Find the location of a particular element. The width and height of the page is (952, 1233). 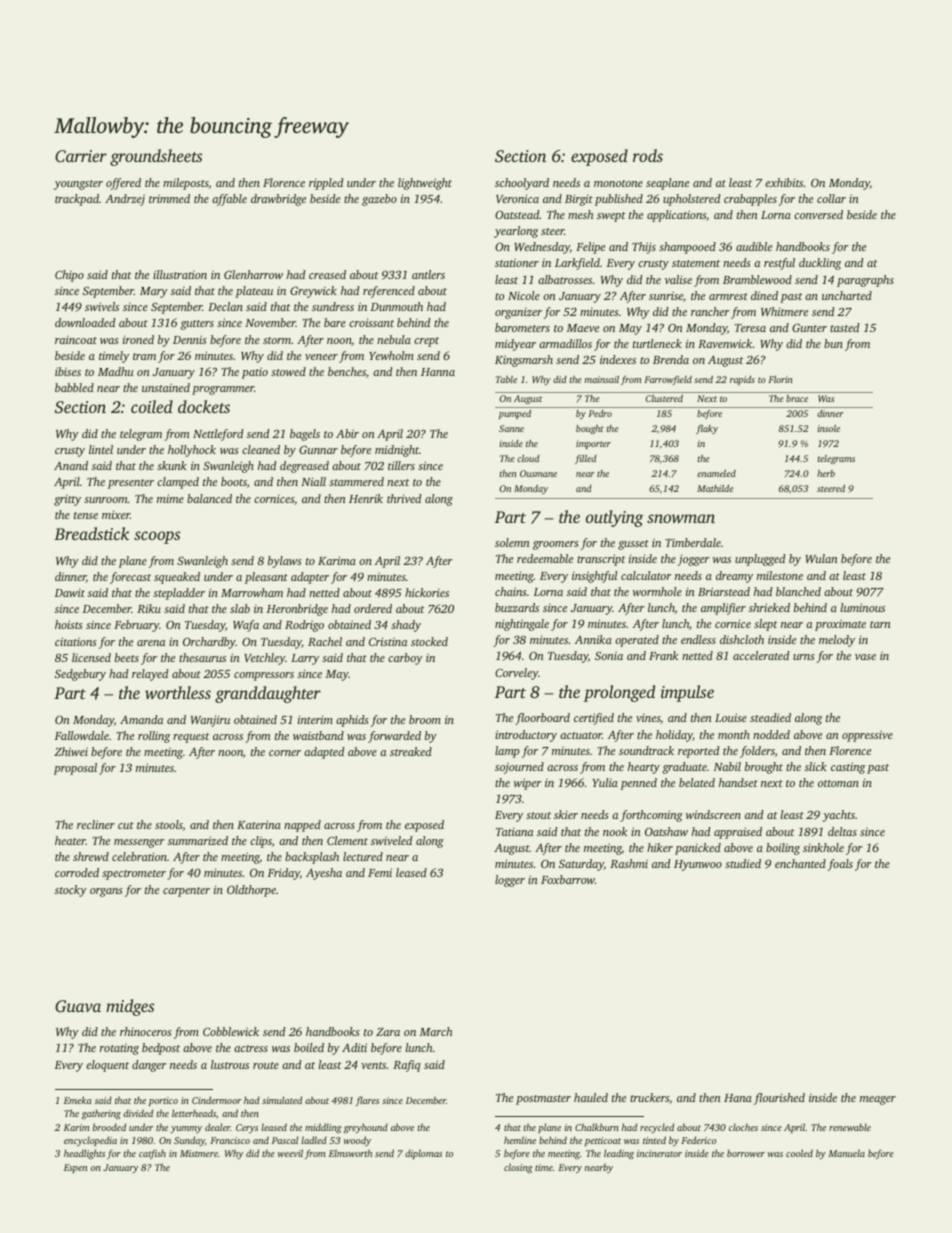

month is located at coordinates (734, 734).
